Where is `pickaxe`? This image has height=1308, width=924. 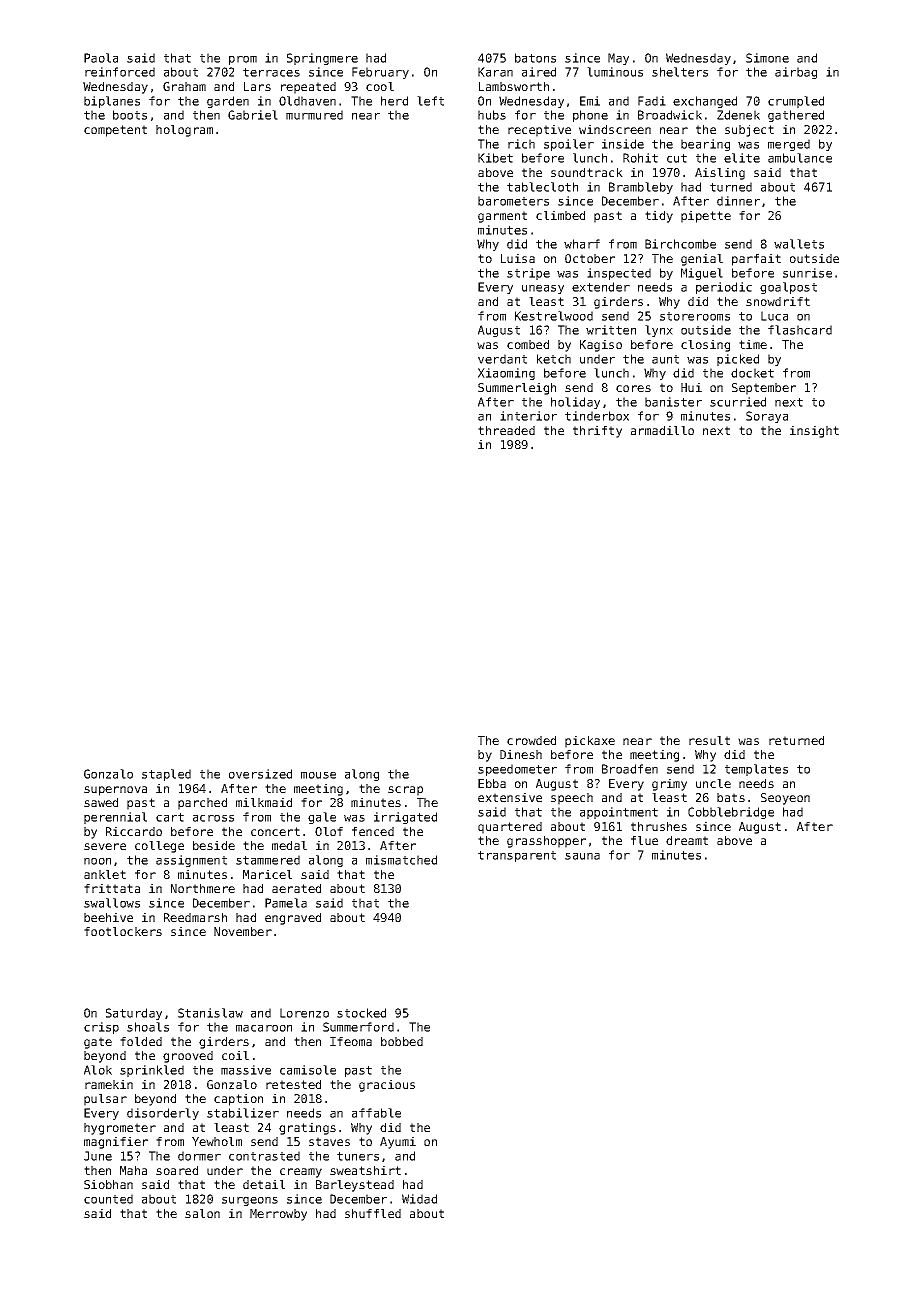 pickaxe is located at coordinates (590, 742).
